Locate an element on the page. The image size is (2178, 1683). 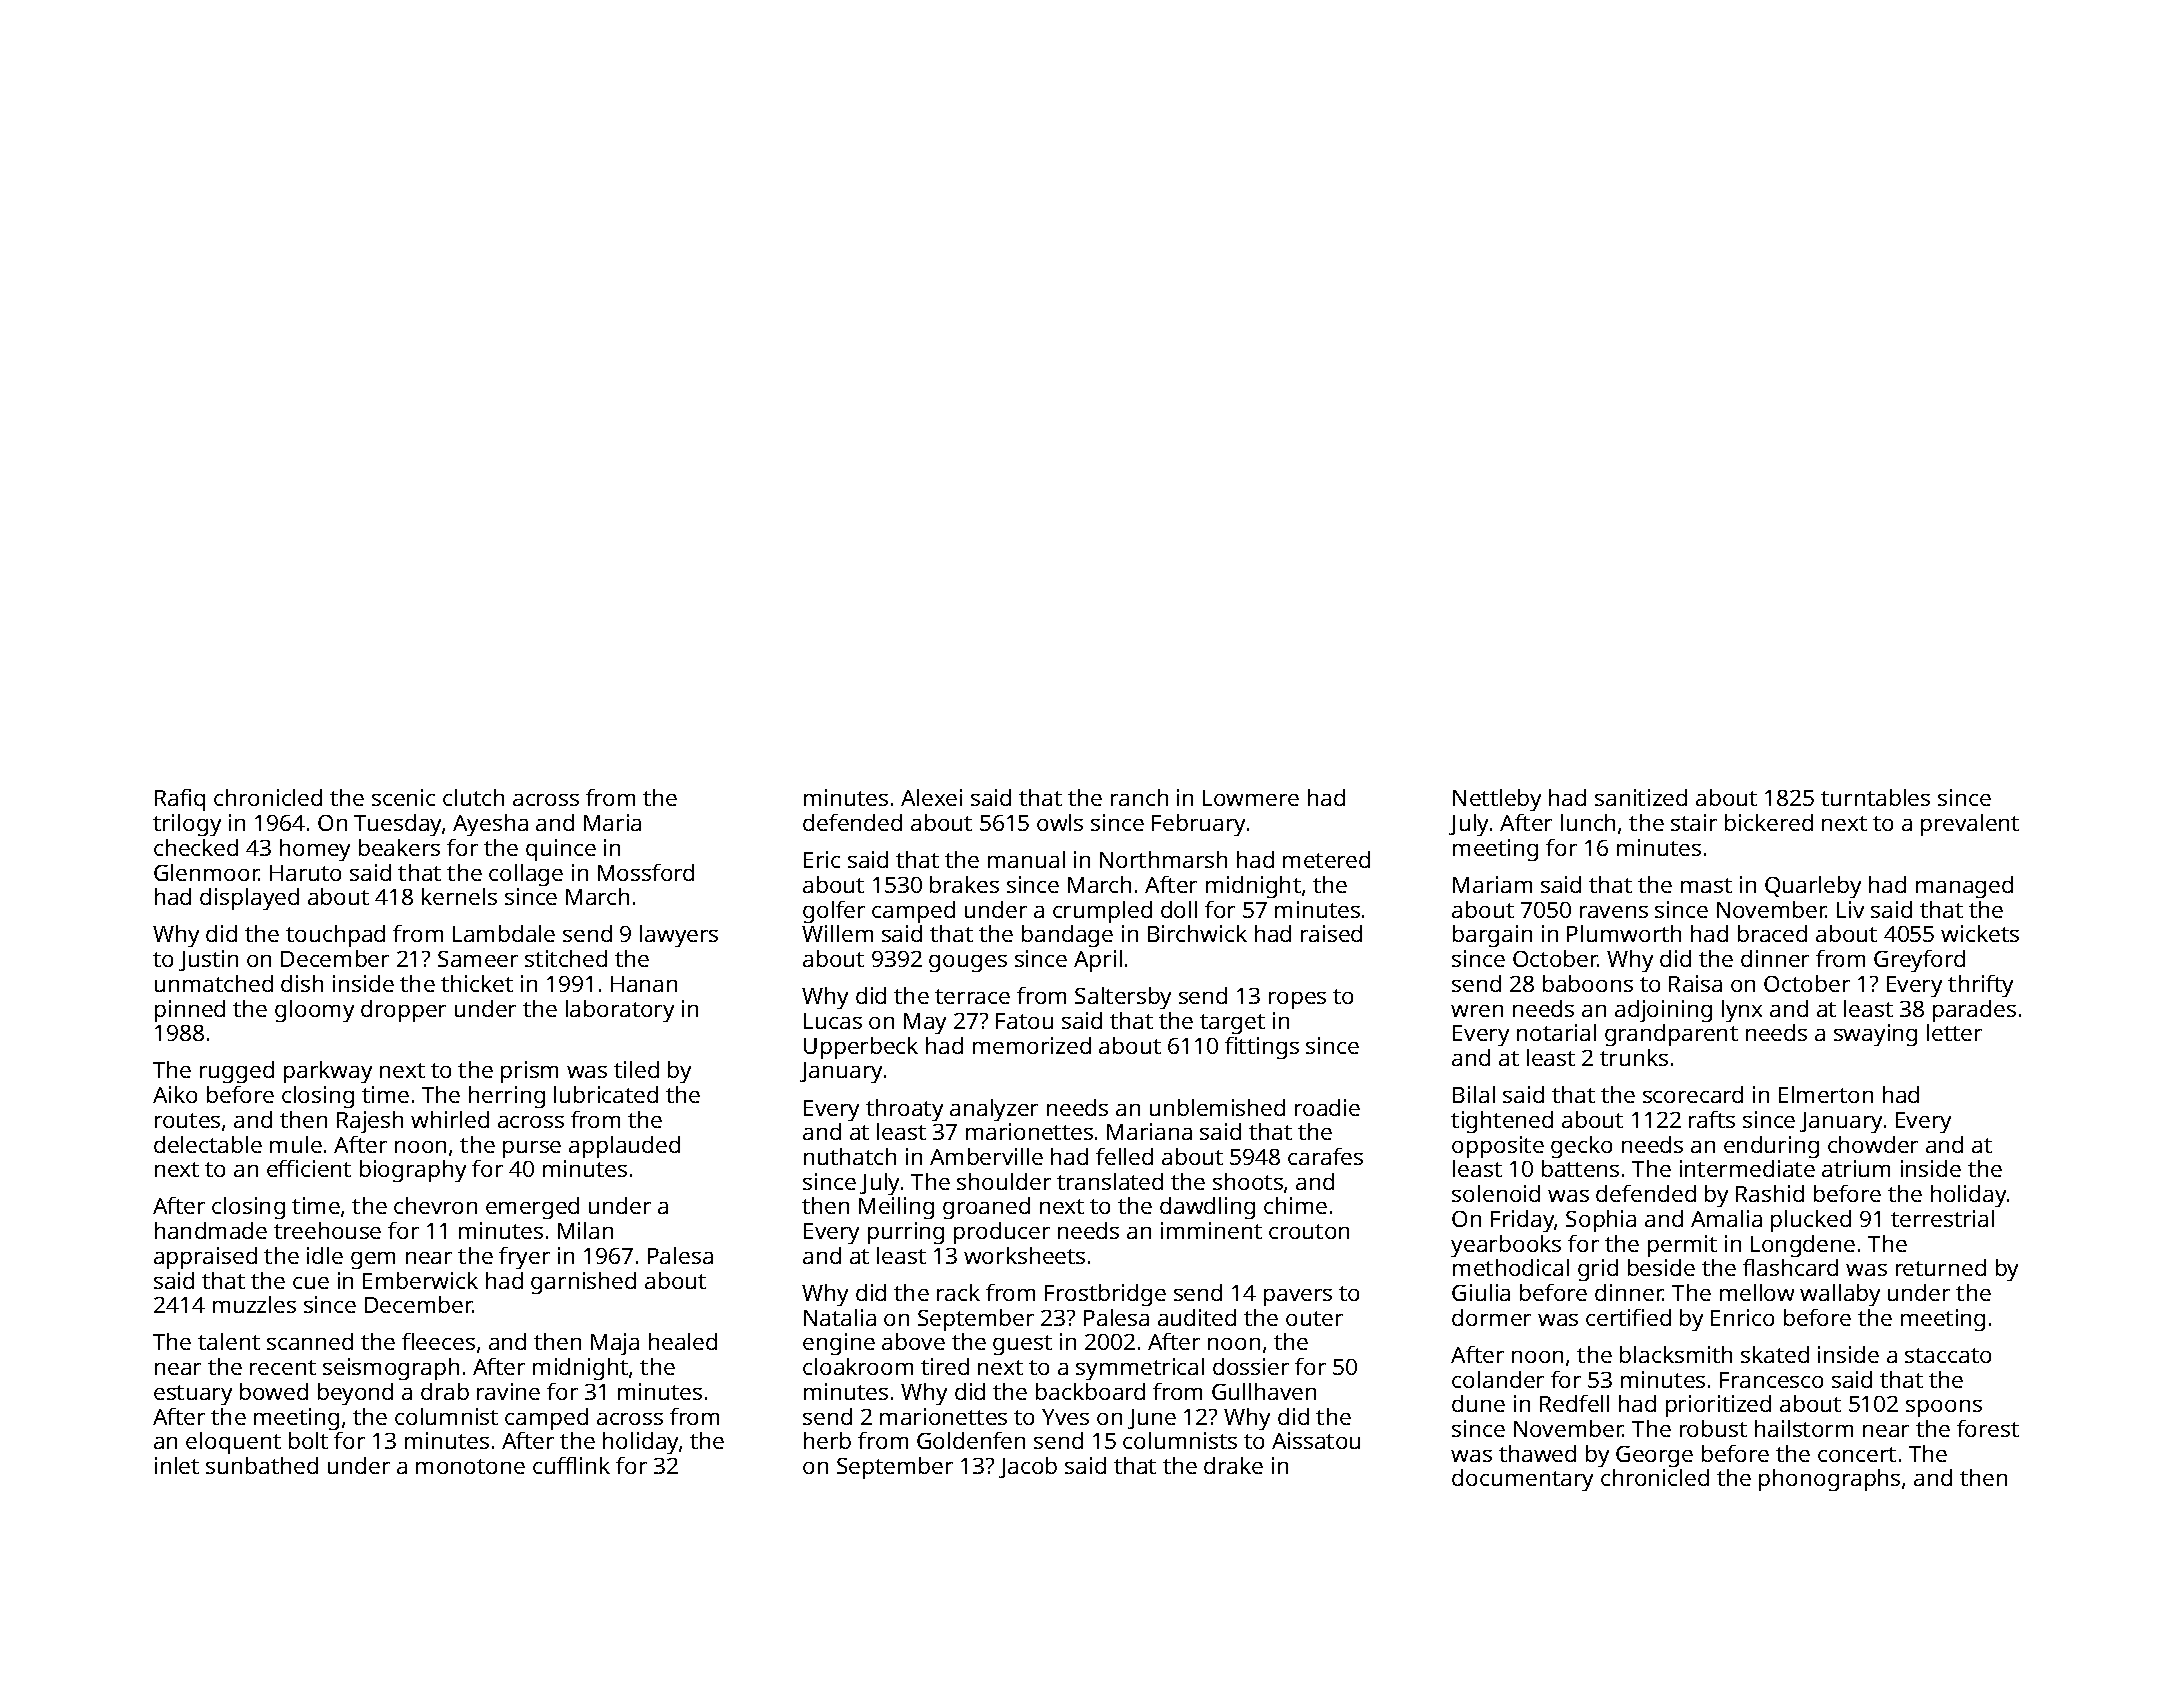
laboratory is located at coordinates (620, 1011).
